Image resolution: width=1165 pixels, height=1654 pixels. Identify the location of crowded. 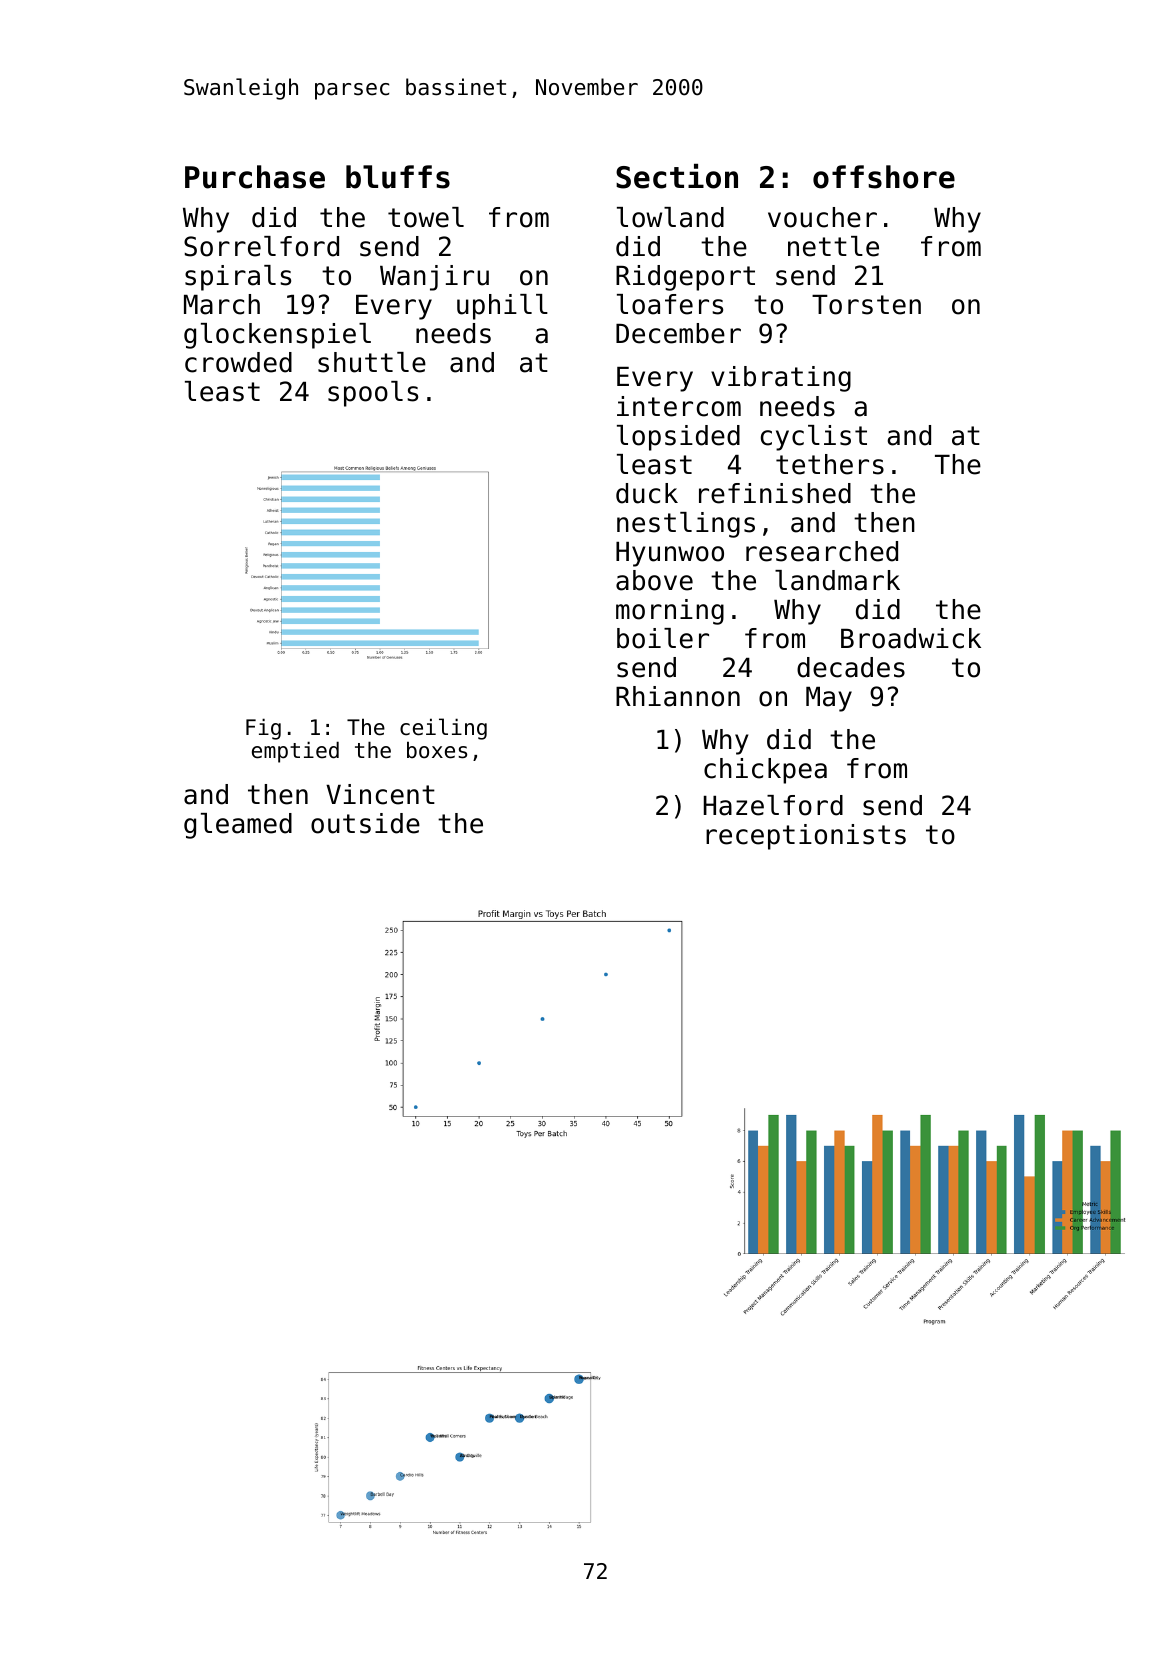
(238, 362).
